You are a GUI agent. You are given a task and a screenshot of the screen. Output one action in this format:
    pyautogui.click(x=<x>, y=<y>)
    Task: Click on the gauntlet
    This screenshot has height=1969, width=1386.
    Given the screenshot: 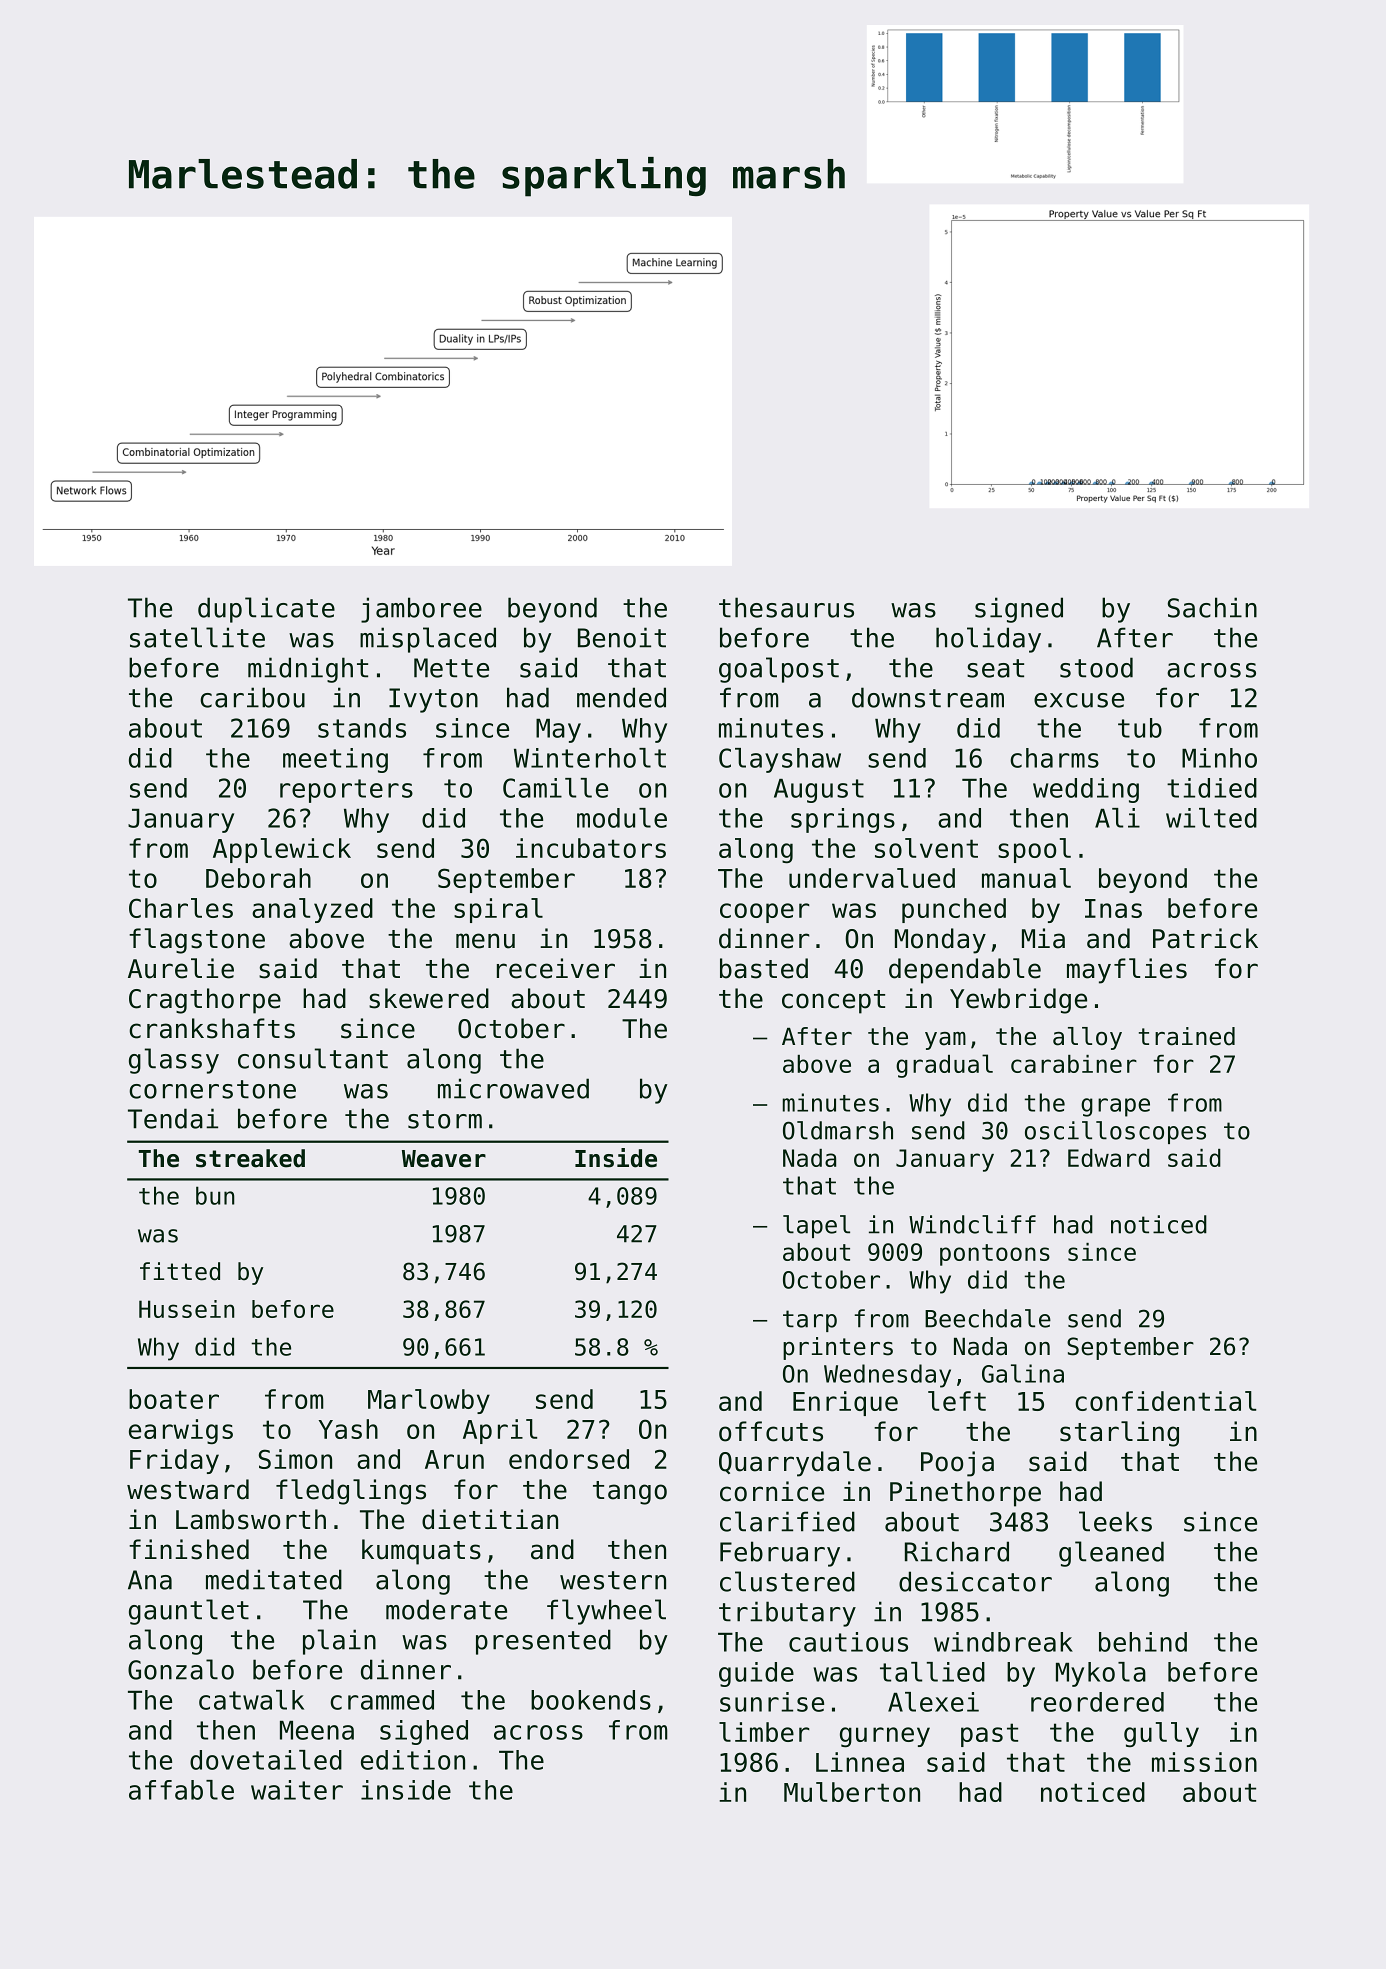 What is the action you would take?
    pyautogui.click(x=189, y=1612)
